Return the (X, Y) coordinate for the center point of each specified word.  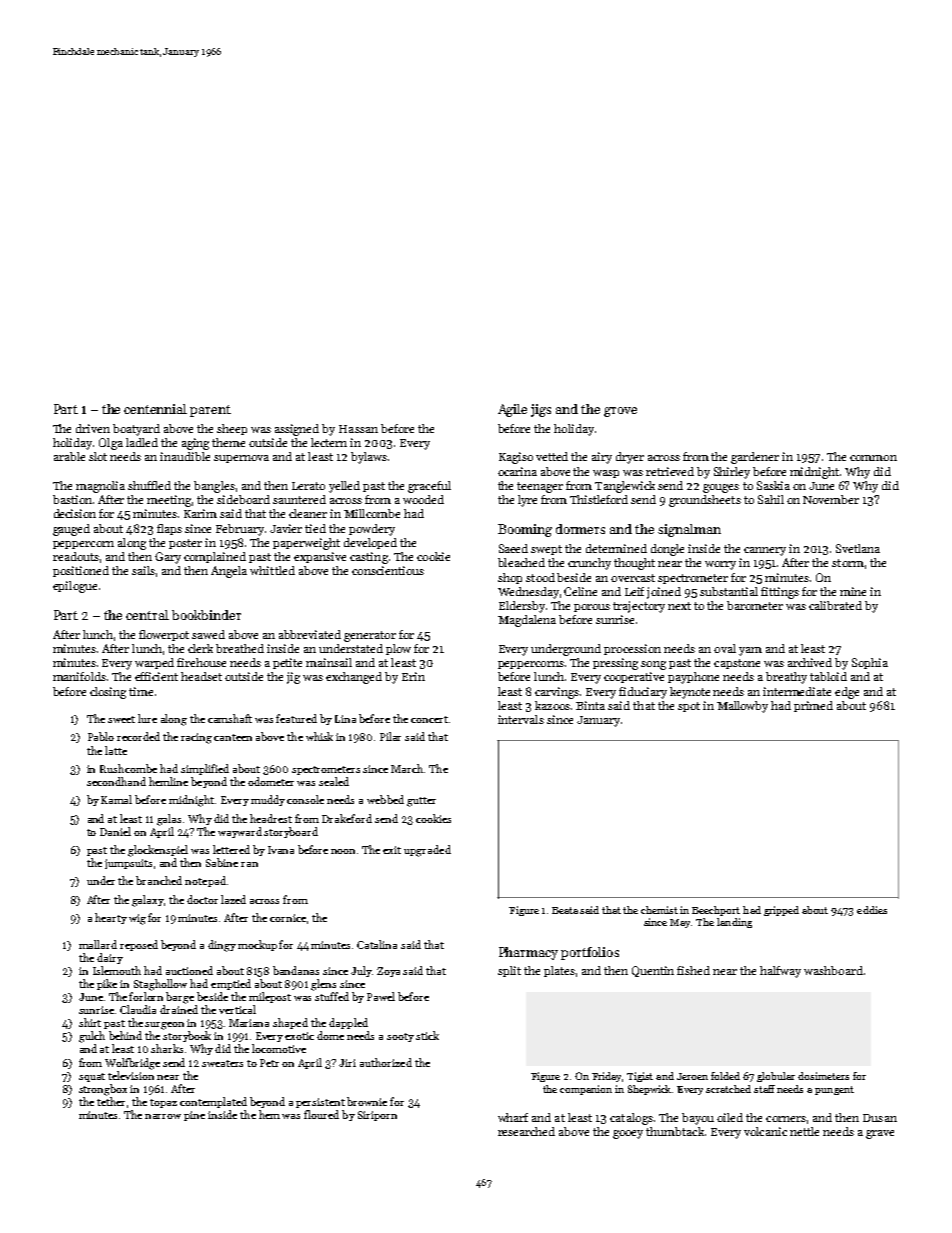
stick (427, 1035)
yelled (344, 487)
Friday (606, 1077)
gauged (71, 530)
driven (93, 428)
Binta (590, 705)
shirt (90, 1022)
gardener (755, 458)
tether (111, 1101)
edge (847, 693)
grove (620, 412)
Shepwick (649, 1090)
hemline (168, 781)
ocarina (517, 471)
